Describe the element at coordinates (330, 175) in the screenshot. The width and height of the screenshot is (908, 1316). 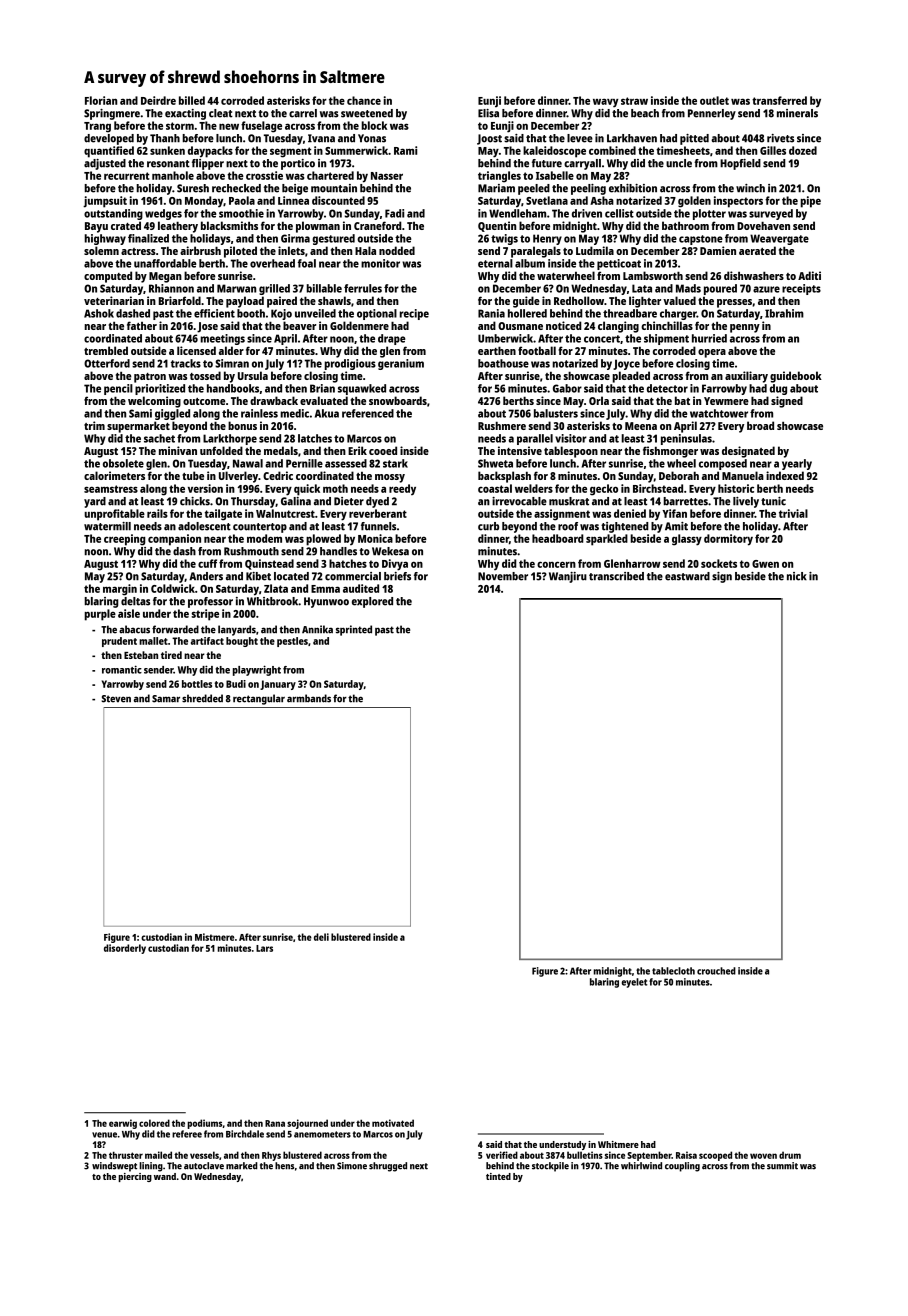
I see `chartered` at that location.
